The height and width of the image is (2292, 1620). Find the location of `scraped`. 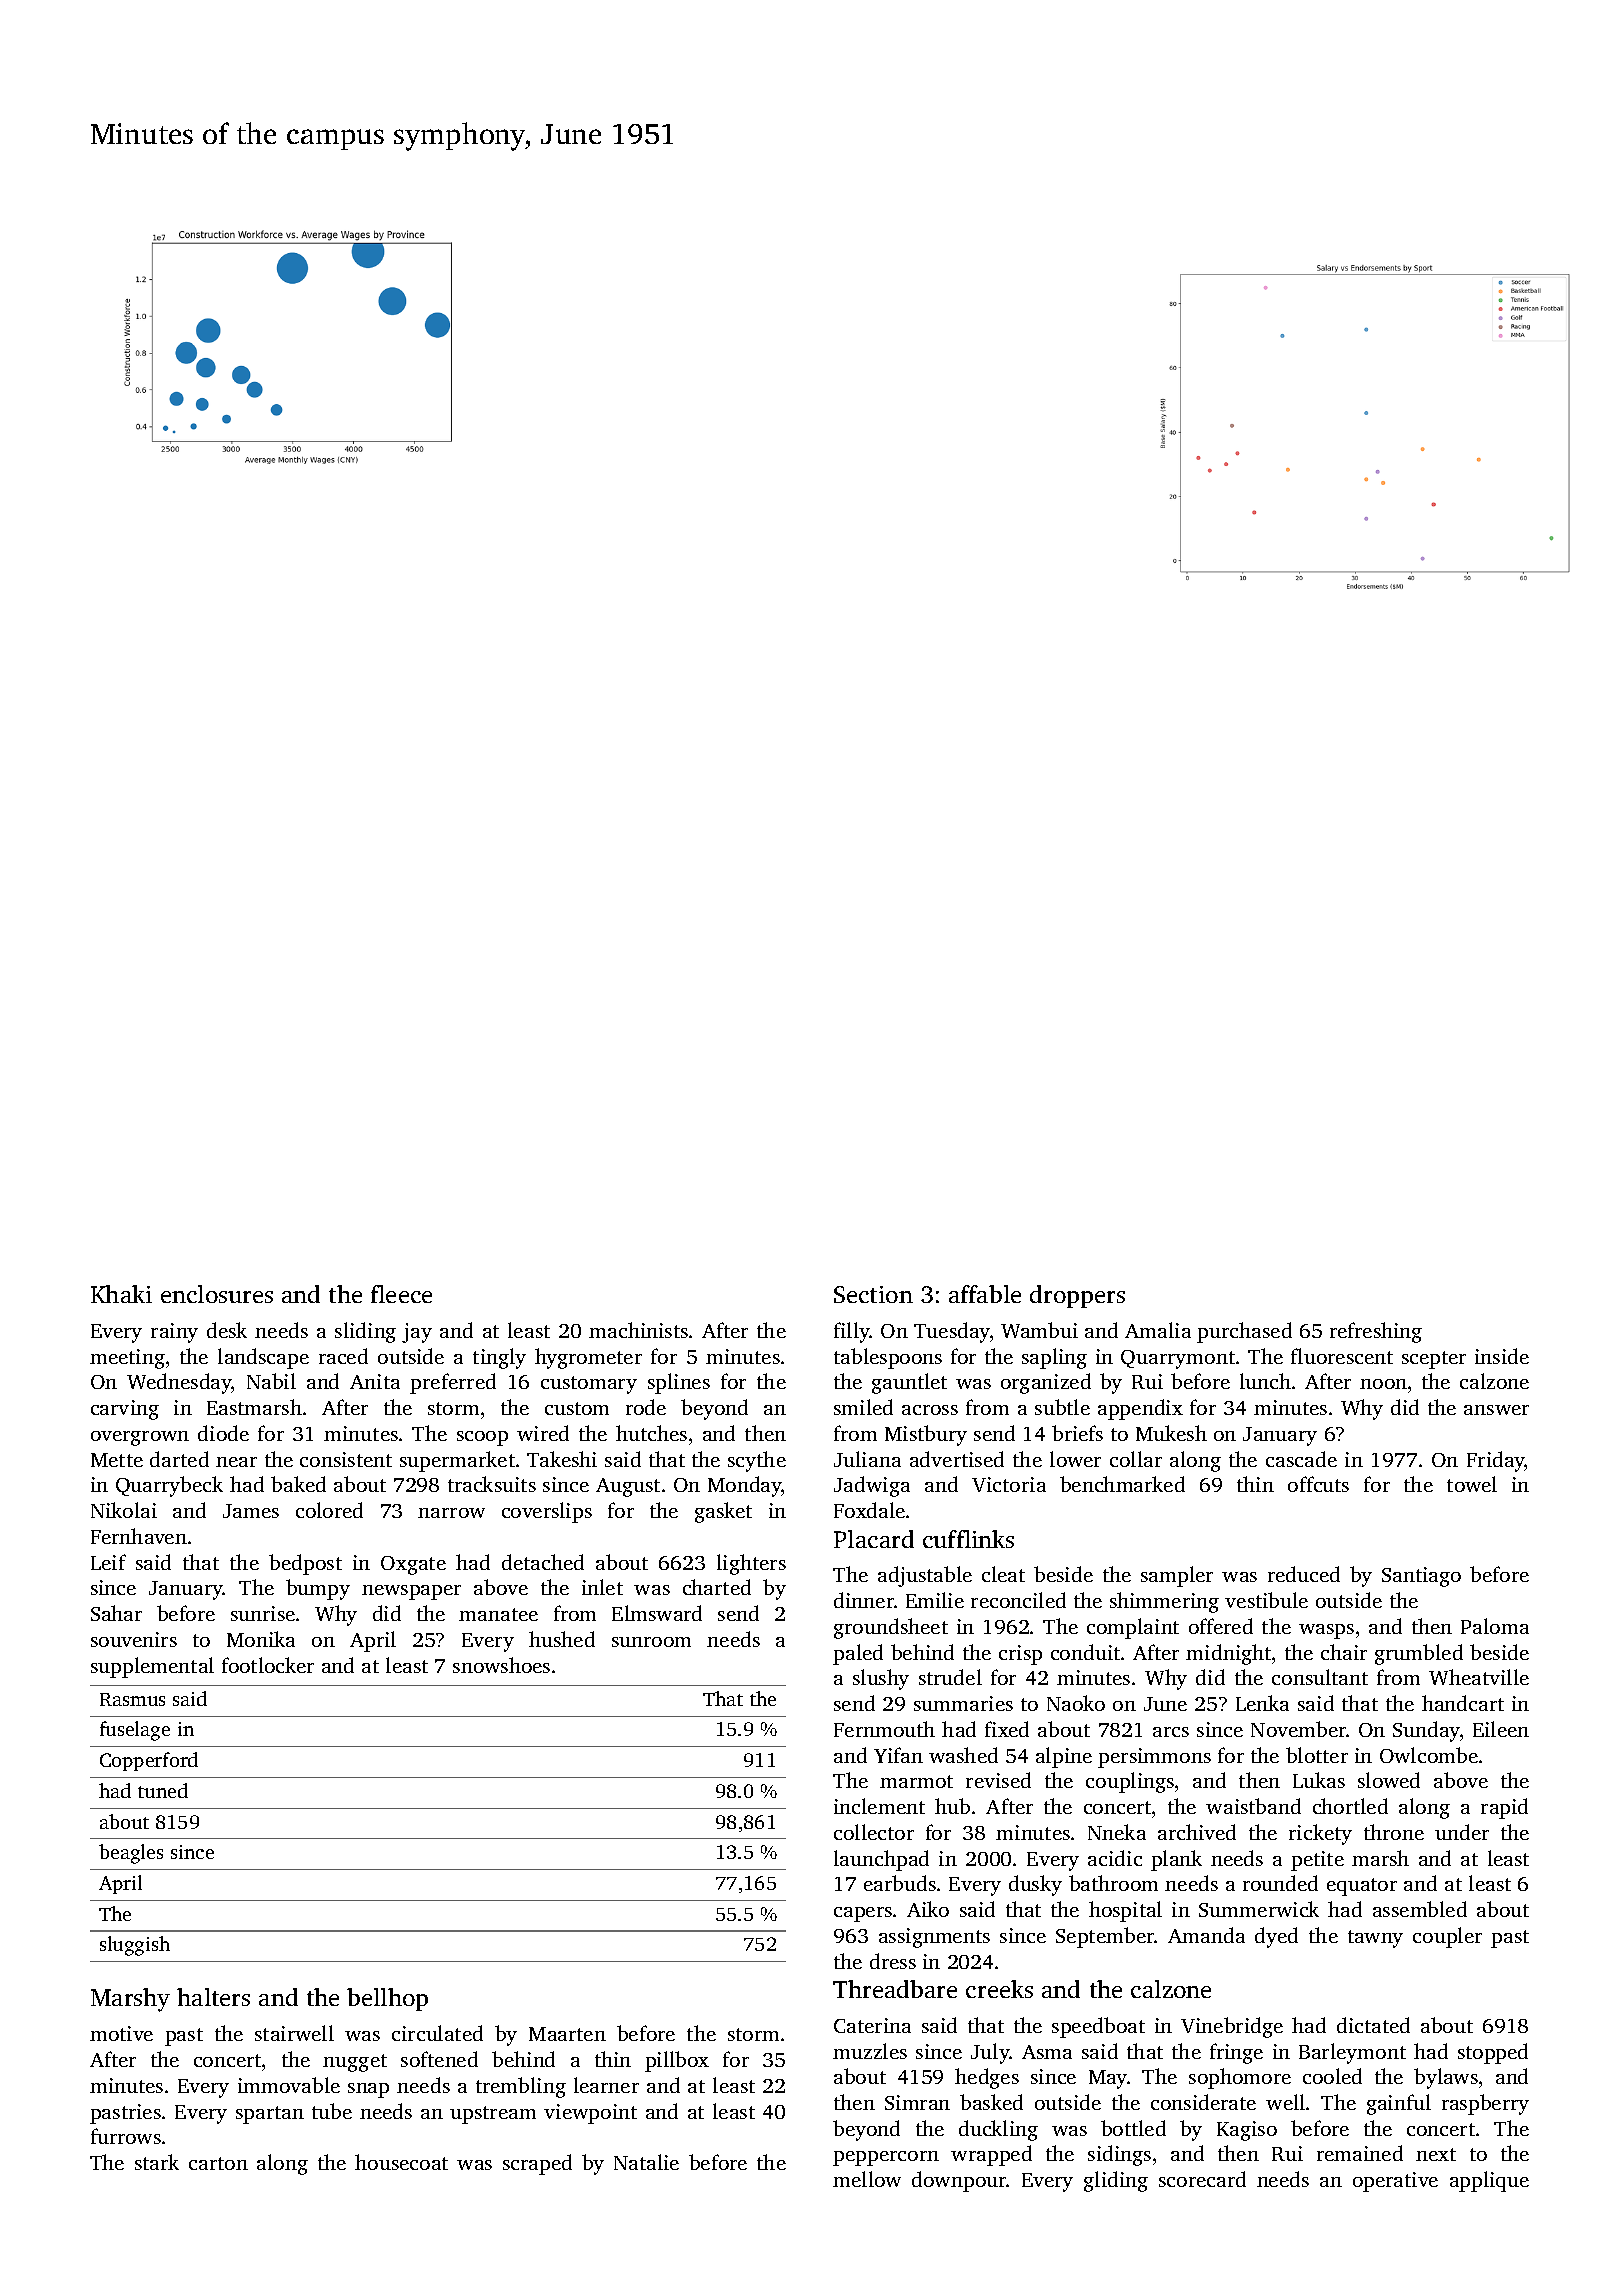

scraped is located at coordinates (537, 2164).
